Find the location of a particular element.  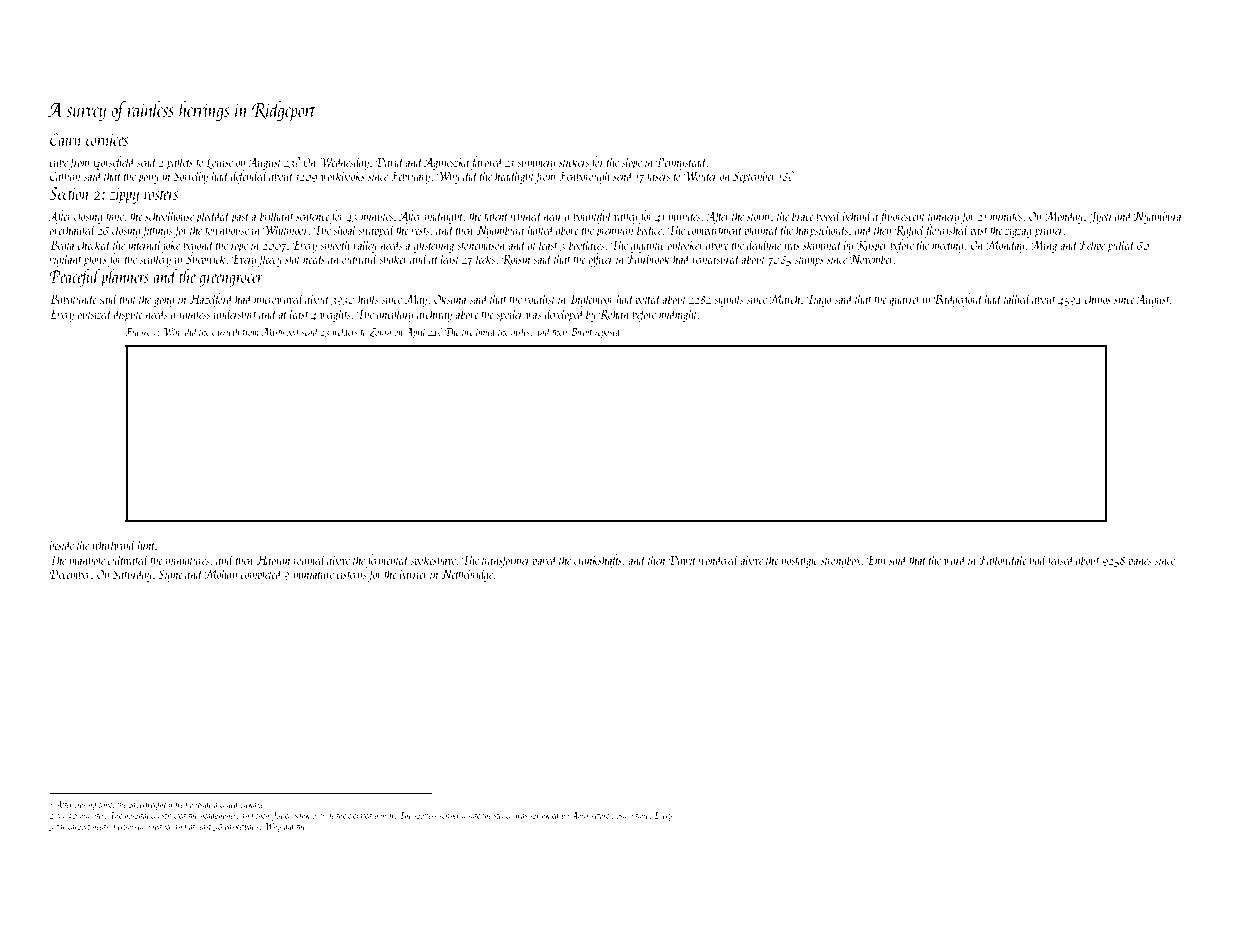

chinos is located at coordinates (1098, 298).
